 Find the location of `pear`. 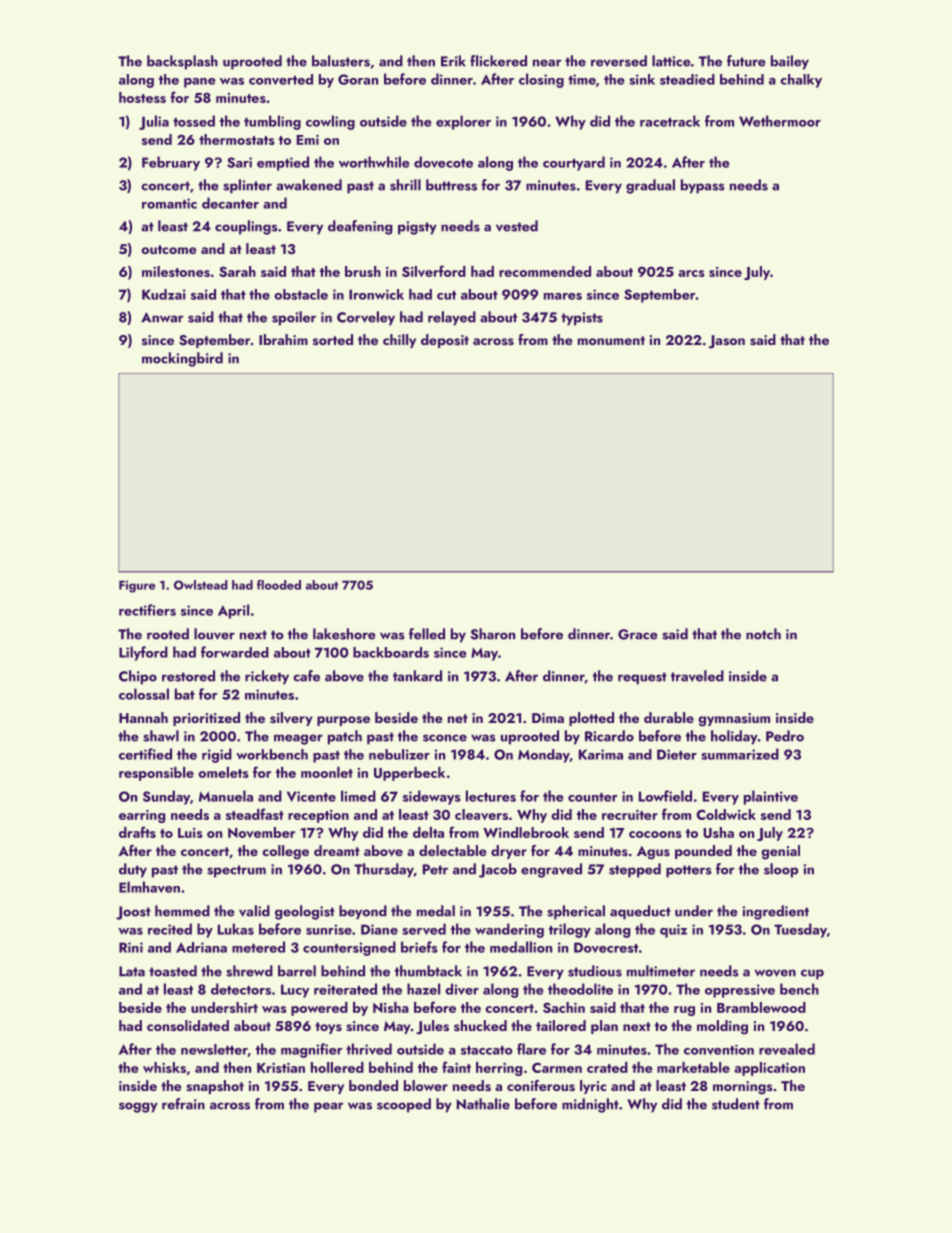

pear is located at coordinates (329, 1107).
